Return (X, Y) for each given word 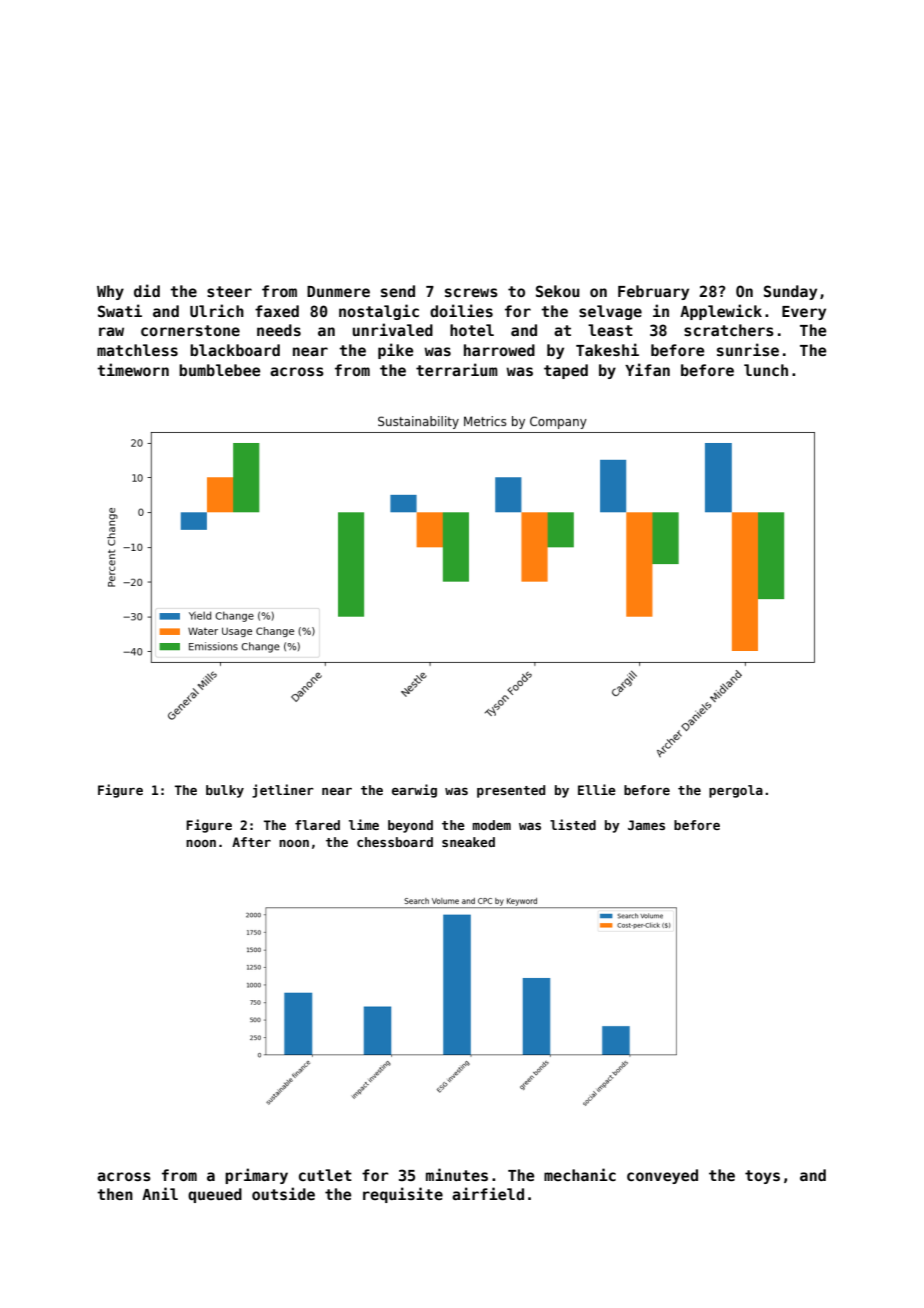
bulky (225, 791)
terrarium (457, 369)
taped (566, 371)
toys (762, 1177)
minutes (457, 1174)
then (115, 1194)
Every (804, 313)
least (610, 330)
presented (511, 791)
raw (111, 331)
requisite (403, 1195)
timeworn (133, 369)
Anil (160, 1193)
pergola (736, 791)
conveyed (662, 1176)
